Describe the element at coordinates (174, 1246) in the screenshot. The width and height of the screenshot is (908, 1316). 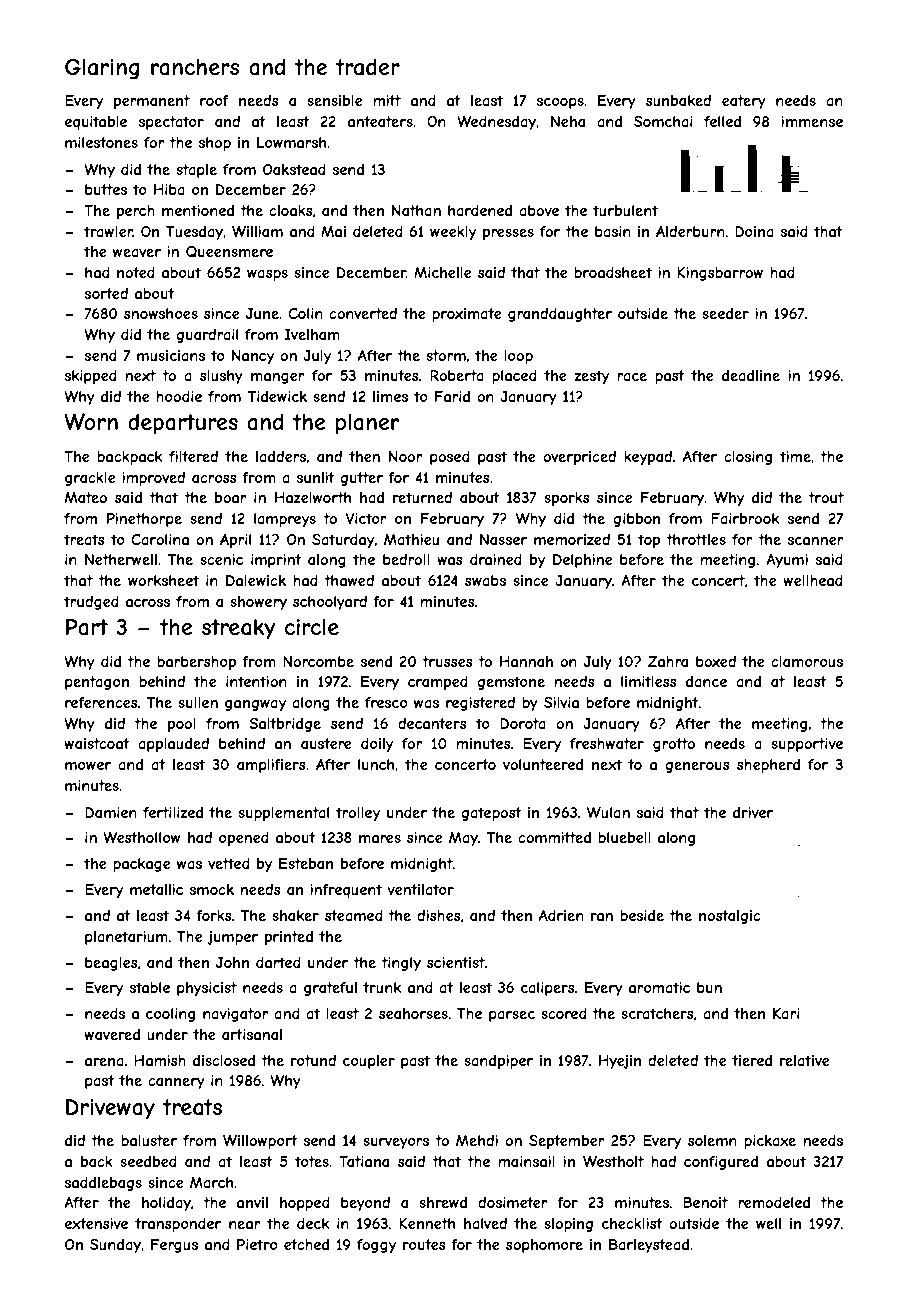
I see `Fergus` at that location.
